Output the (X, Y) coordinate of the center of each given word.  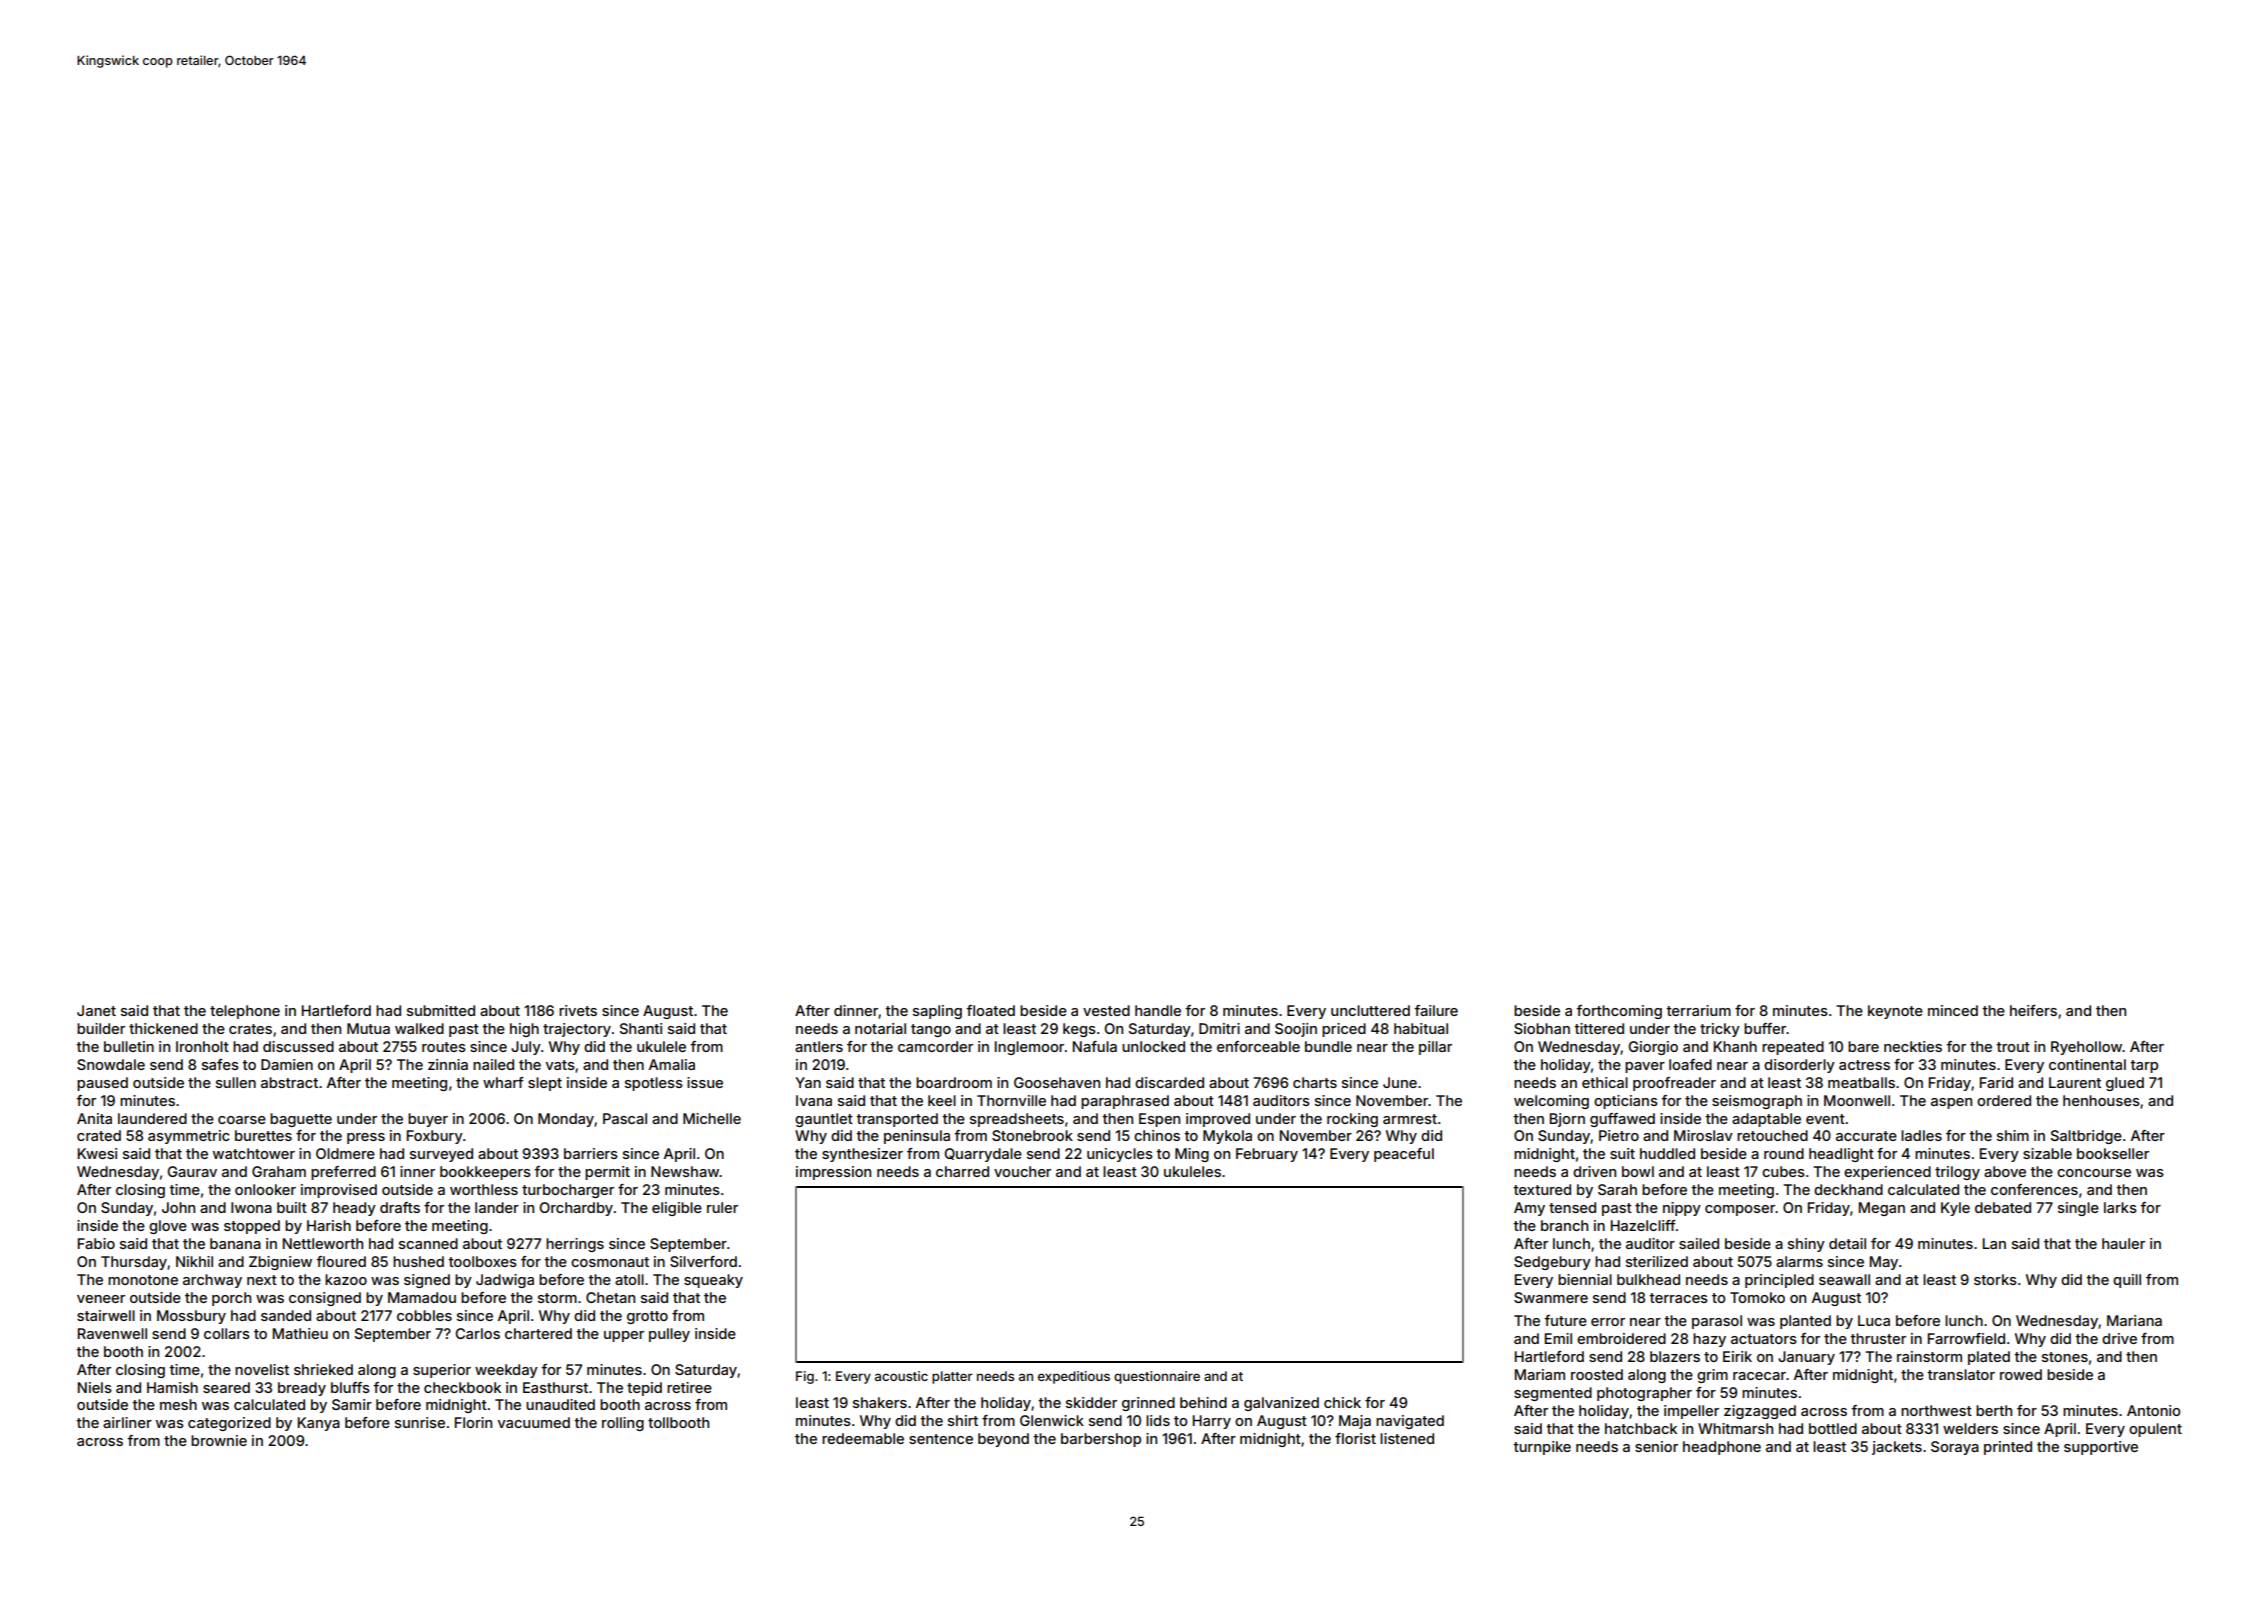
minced (1953, 1010)
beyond (1003, 1440)
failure (1436, 1010)
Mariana (2134, 1320)
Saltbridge (2086, 1137)
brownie (219, 1440)
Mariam (1540, 1374)
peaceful (1404, 1155)
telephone (245, 1012)
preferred (343, 1173)
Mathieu (300, 1333)
